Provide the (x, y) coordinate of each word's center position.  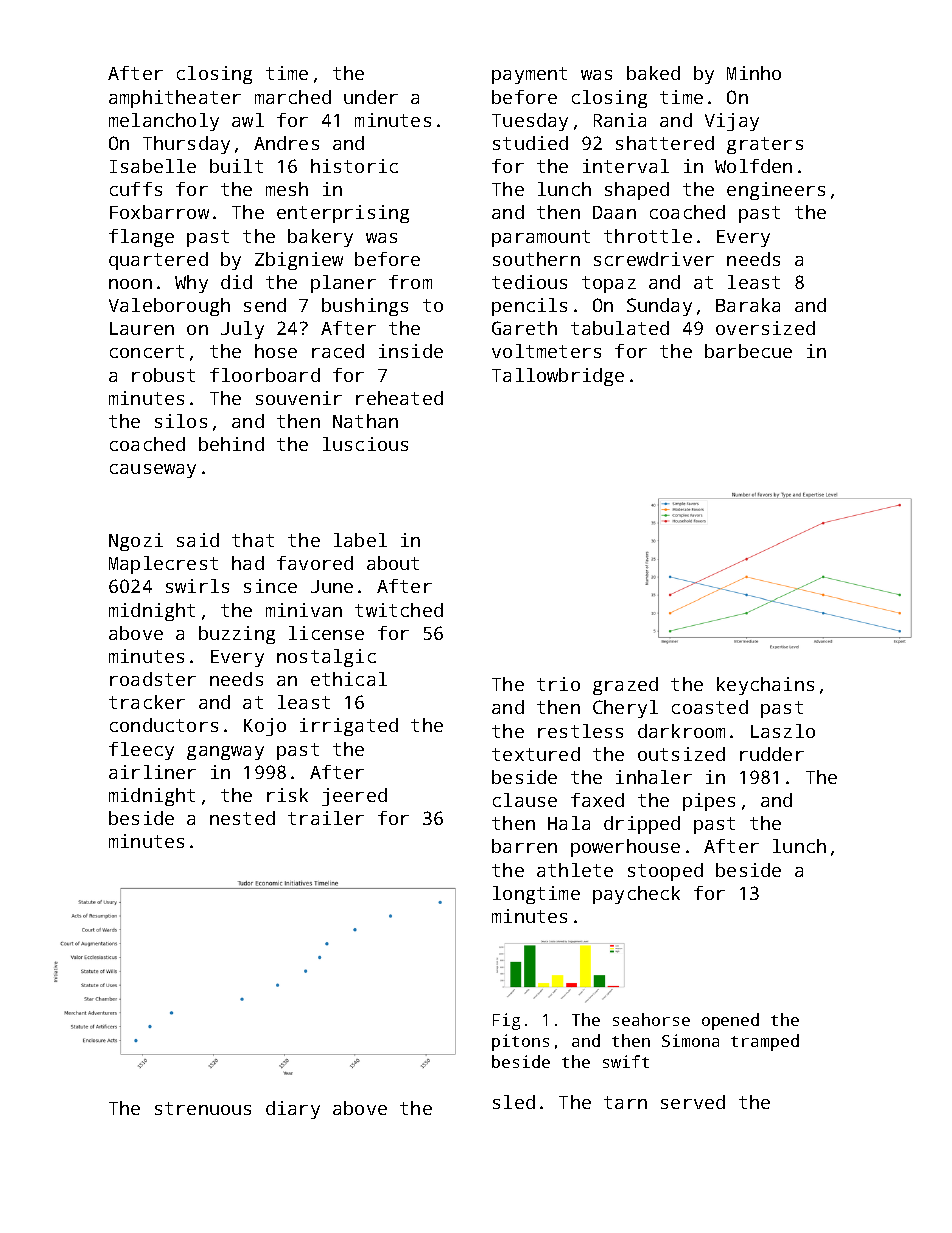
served (693, 1102)
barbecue (748, 351)
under (371, 97)
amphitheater (175, 99)
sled (514, 1102)
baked (653, 73)
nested (242, 818)
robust (163, 375)
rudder (772, 754)
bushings (365, 307)
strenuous (203, 1108)
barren (524, 846)
